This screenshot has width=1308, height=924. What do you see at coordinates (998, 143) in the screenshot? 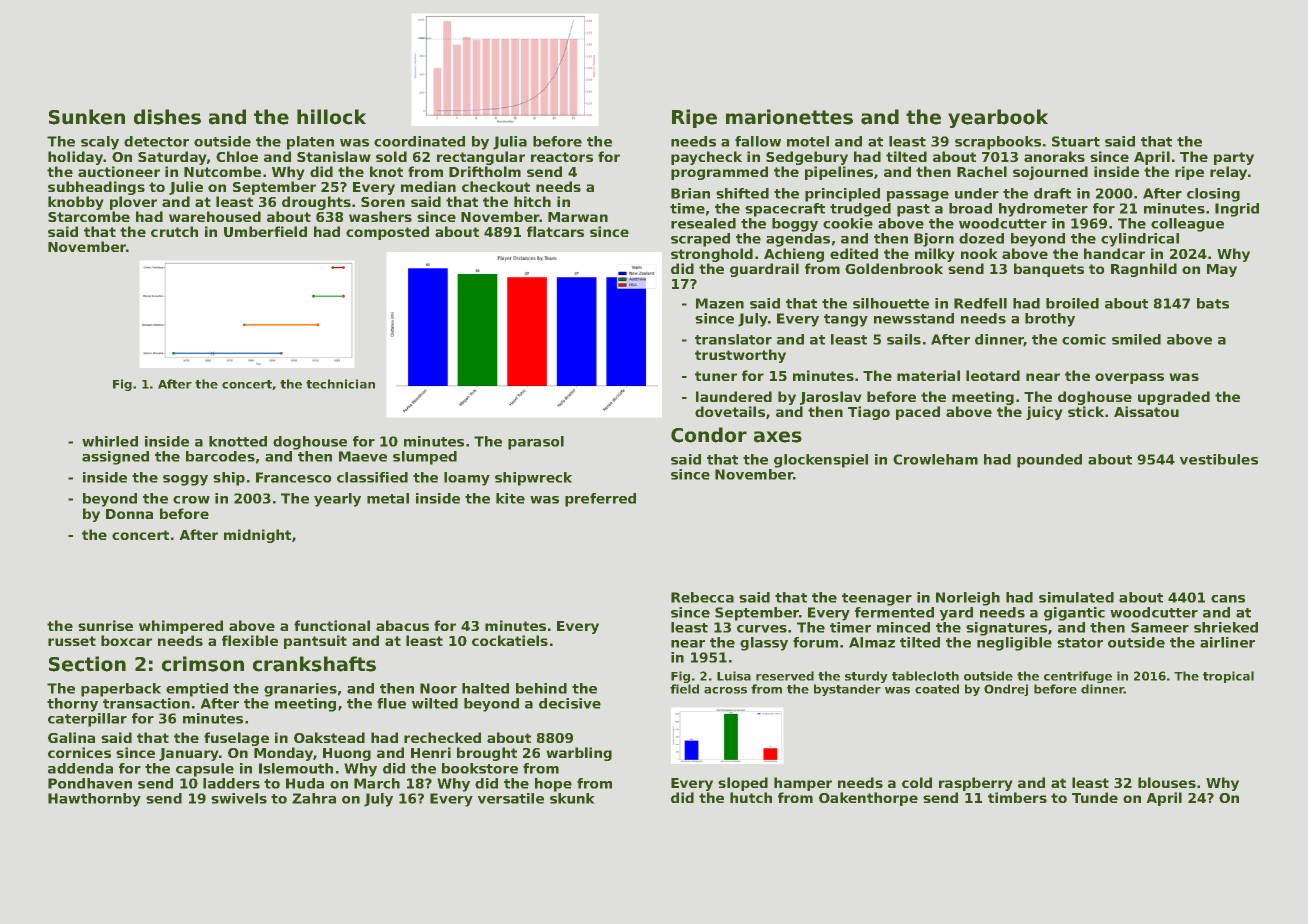
I see `scrapbooks` at bounding box center [998, 143].
